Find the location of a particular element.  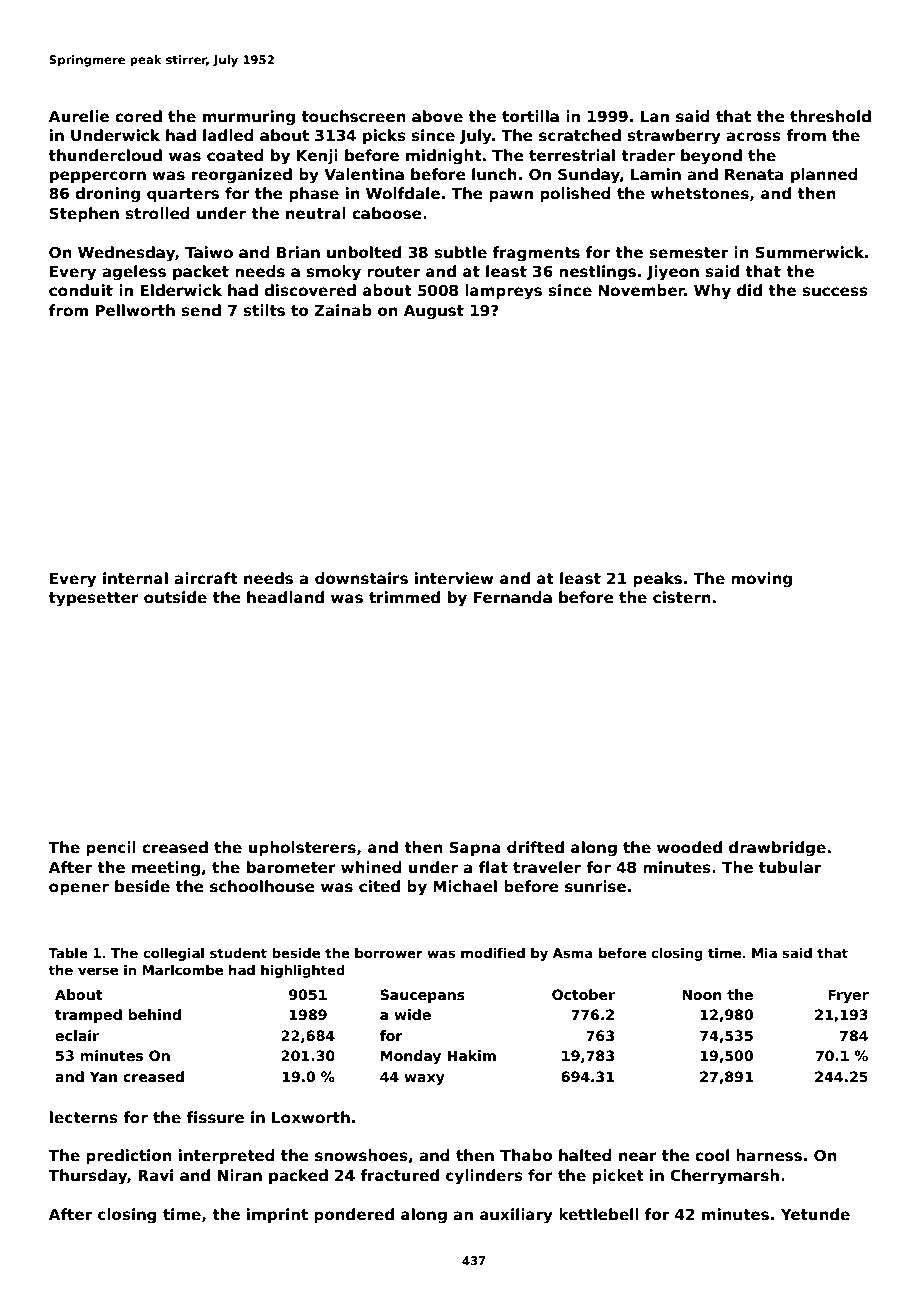

Sapna is located at coordinates (475, 848).
